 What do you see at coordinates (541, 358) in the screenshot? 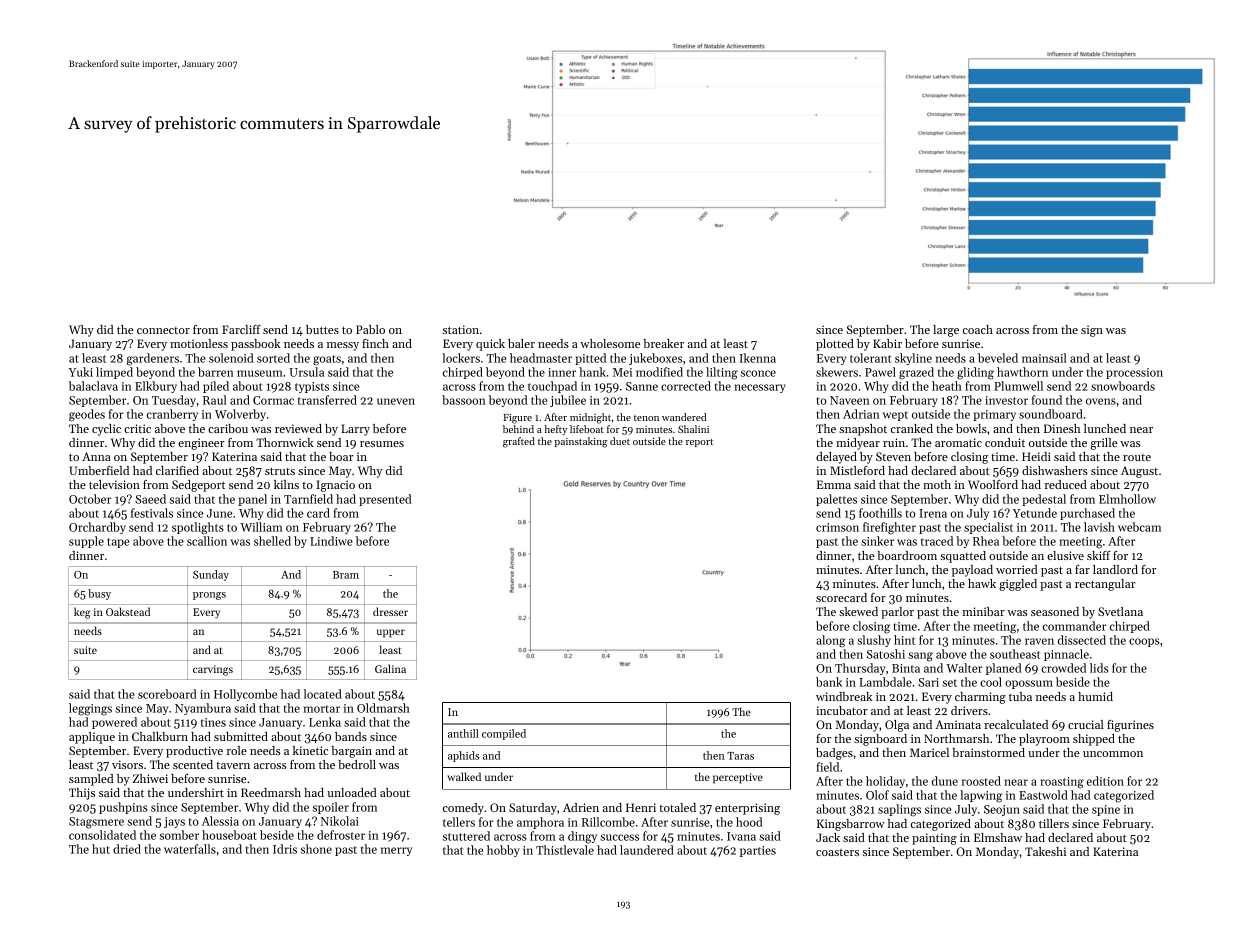
I see `headmaster` at bounding box center [541, 358].
